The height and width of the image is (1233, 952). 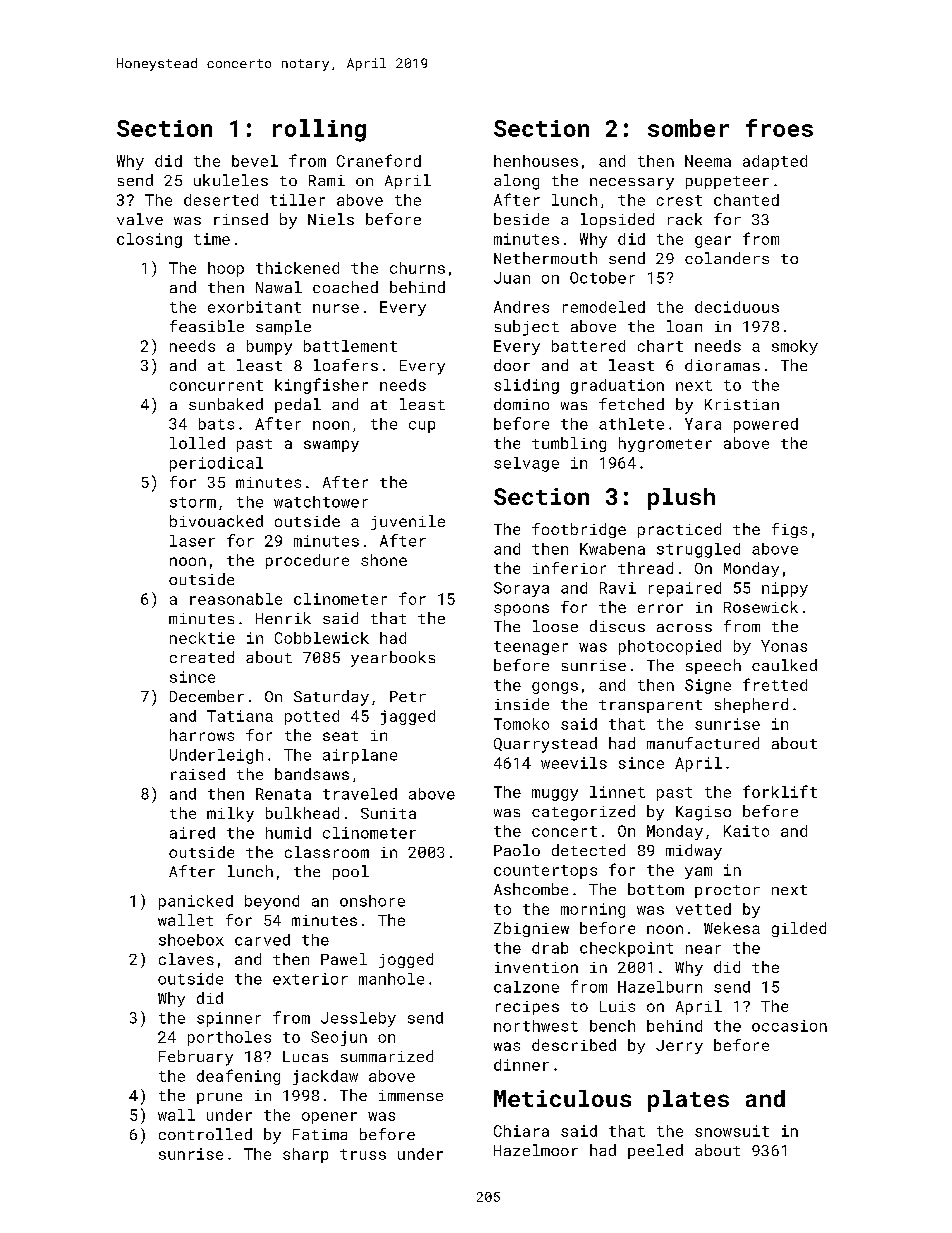 What do you see at coordinates (196, 902) in the image?
I see `panicked` at bounding box center [196, 902].
